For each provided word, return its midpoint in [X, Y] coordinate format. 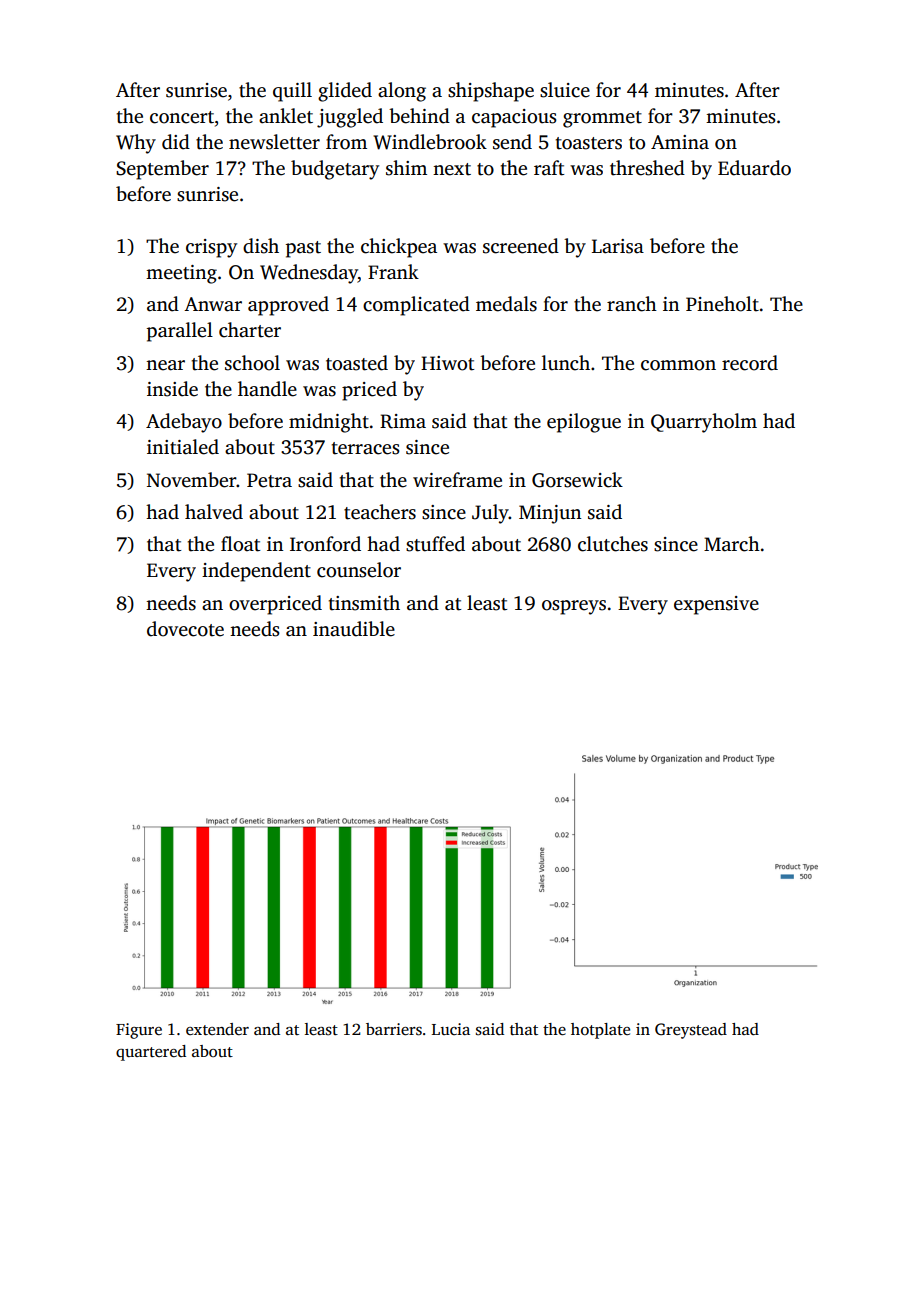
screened [521, 246]
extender [217, 1029]
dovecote [185, 629]
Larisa [618, 246]
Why [136, 144]
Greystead [691, 1031]
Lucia [451, 1029]
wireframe [457, 480]
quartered [151, 1053]
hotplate [600, 1031]
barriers [394, 1029]
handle [267, 389]
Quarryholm [704, 423]
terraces [366, 448]
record [750, 363]
